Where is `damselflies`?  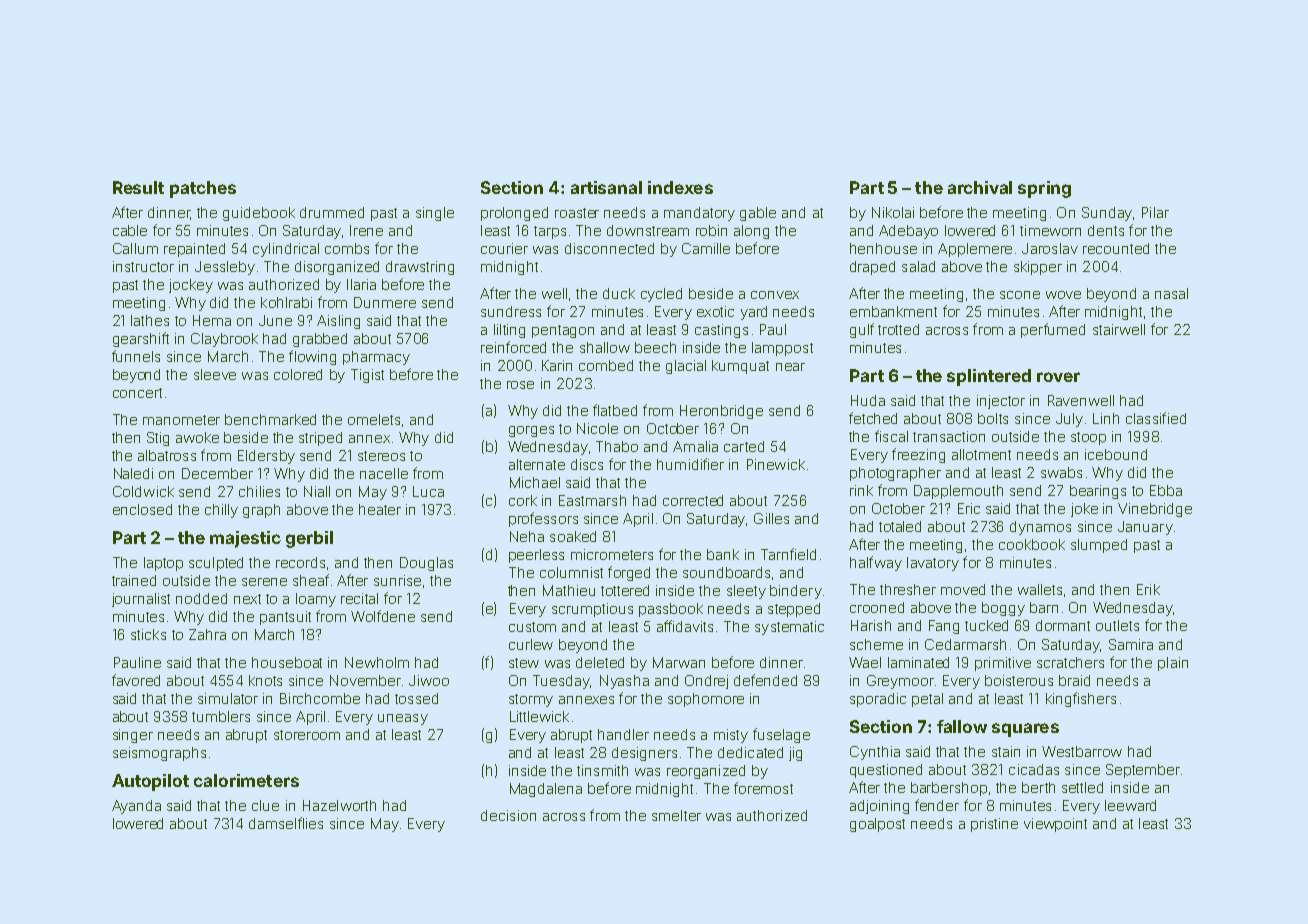 damselflies is located at coordinates (286, 823).
